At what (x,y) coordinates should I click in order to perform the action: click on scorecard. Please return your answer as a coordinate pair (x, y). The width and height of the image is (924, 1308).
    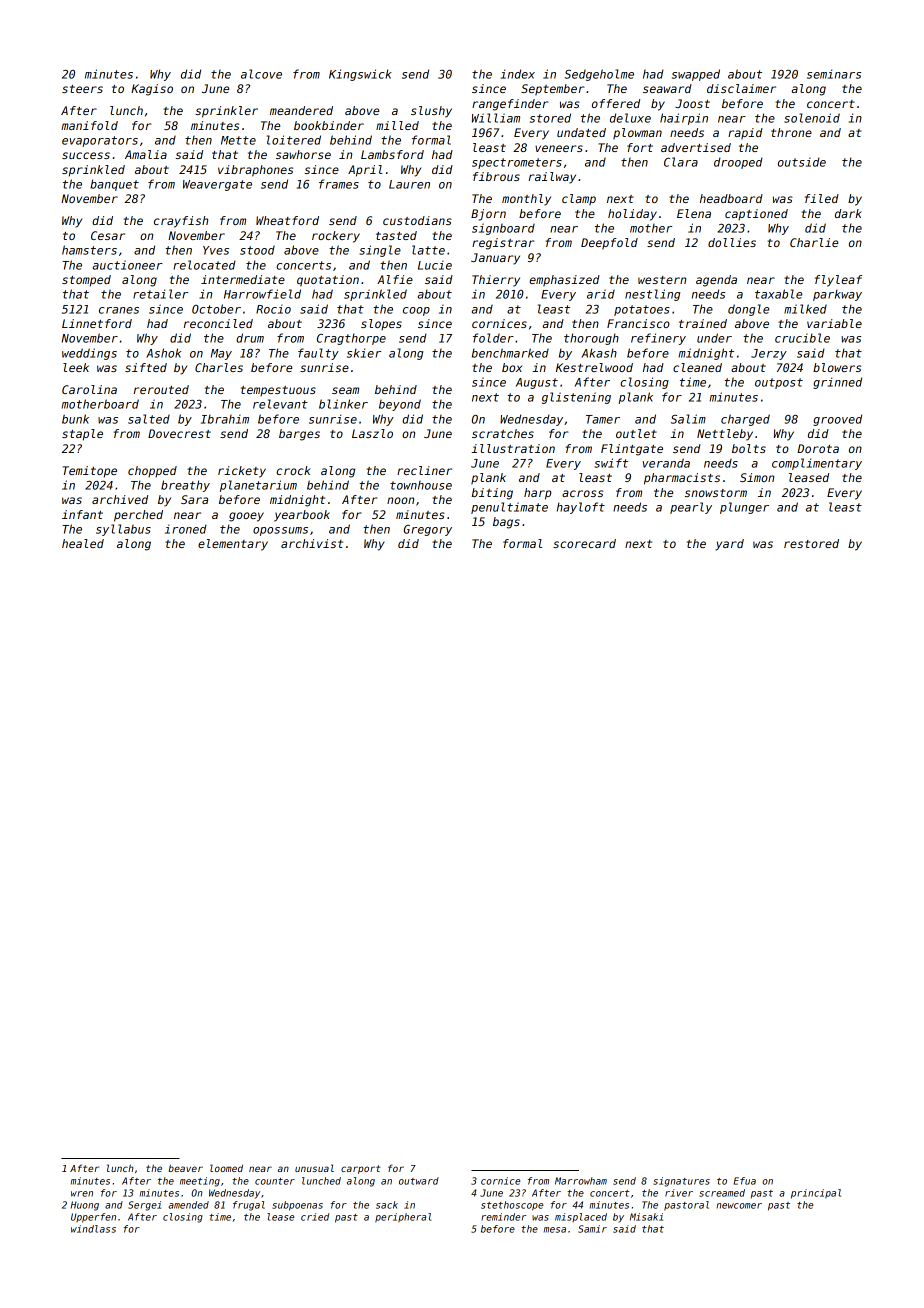
    Looking at the image, I should click on (584, 543).
